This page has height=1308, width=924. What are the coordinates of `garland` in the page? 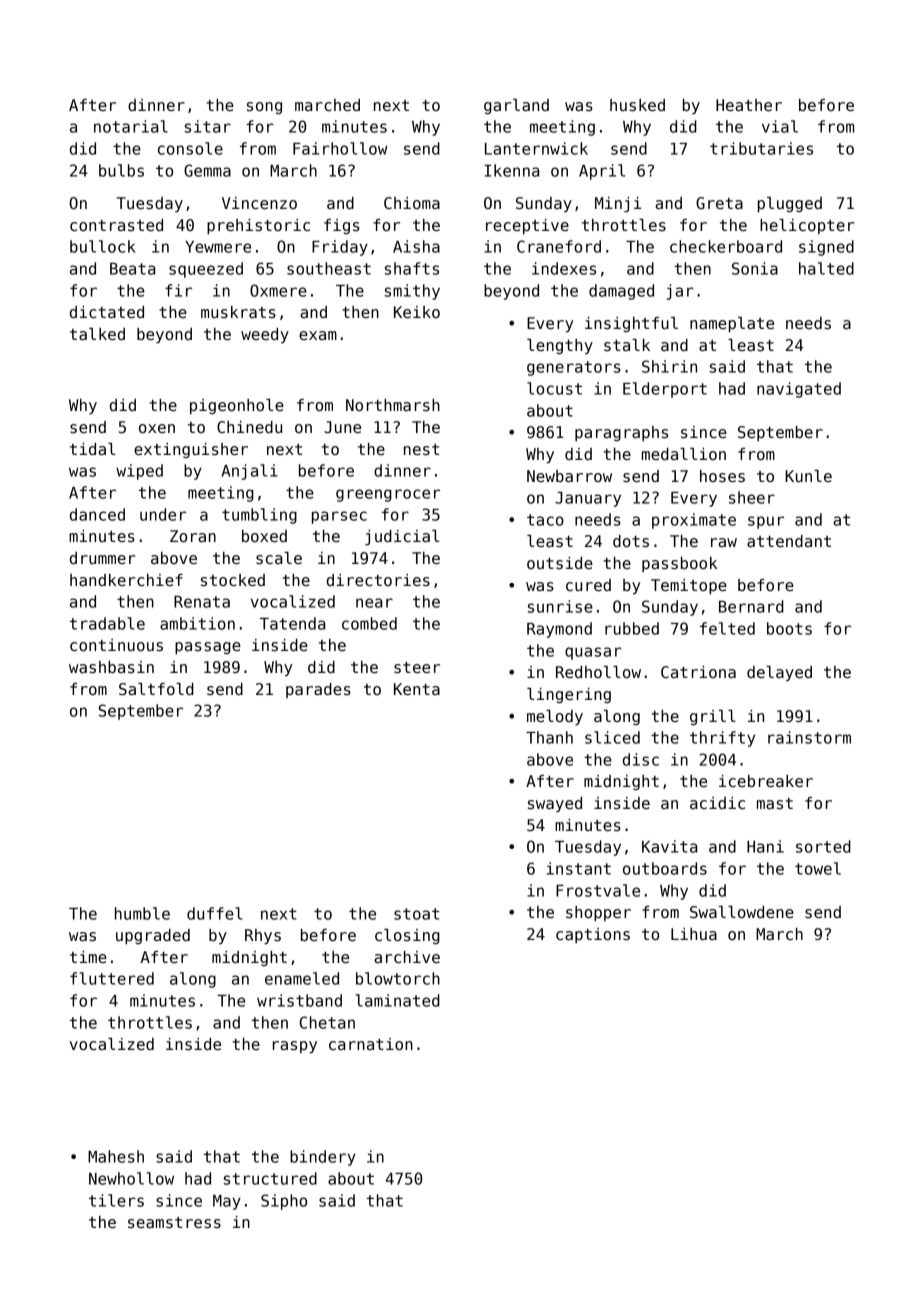 It's located at (516, 106).
